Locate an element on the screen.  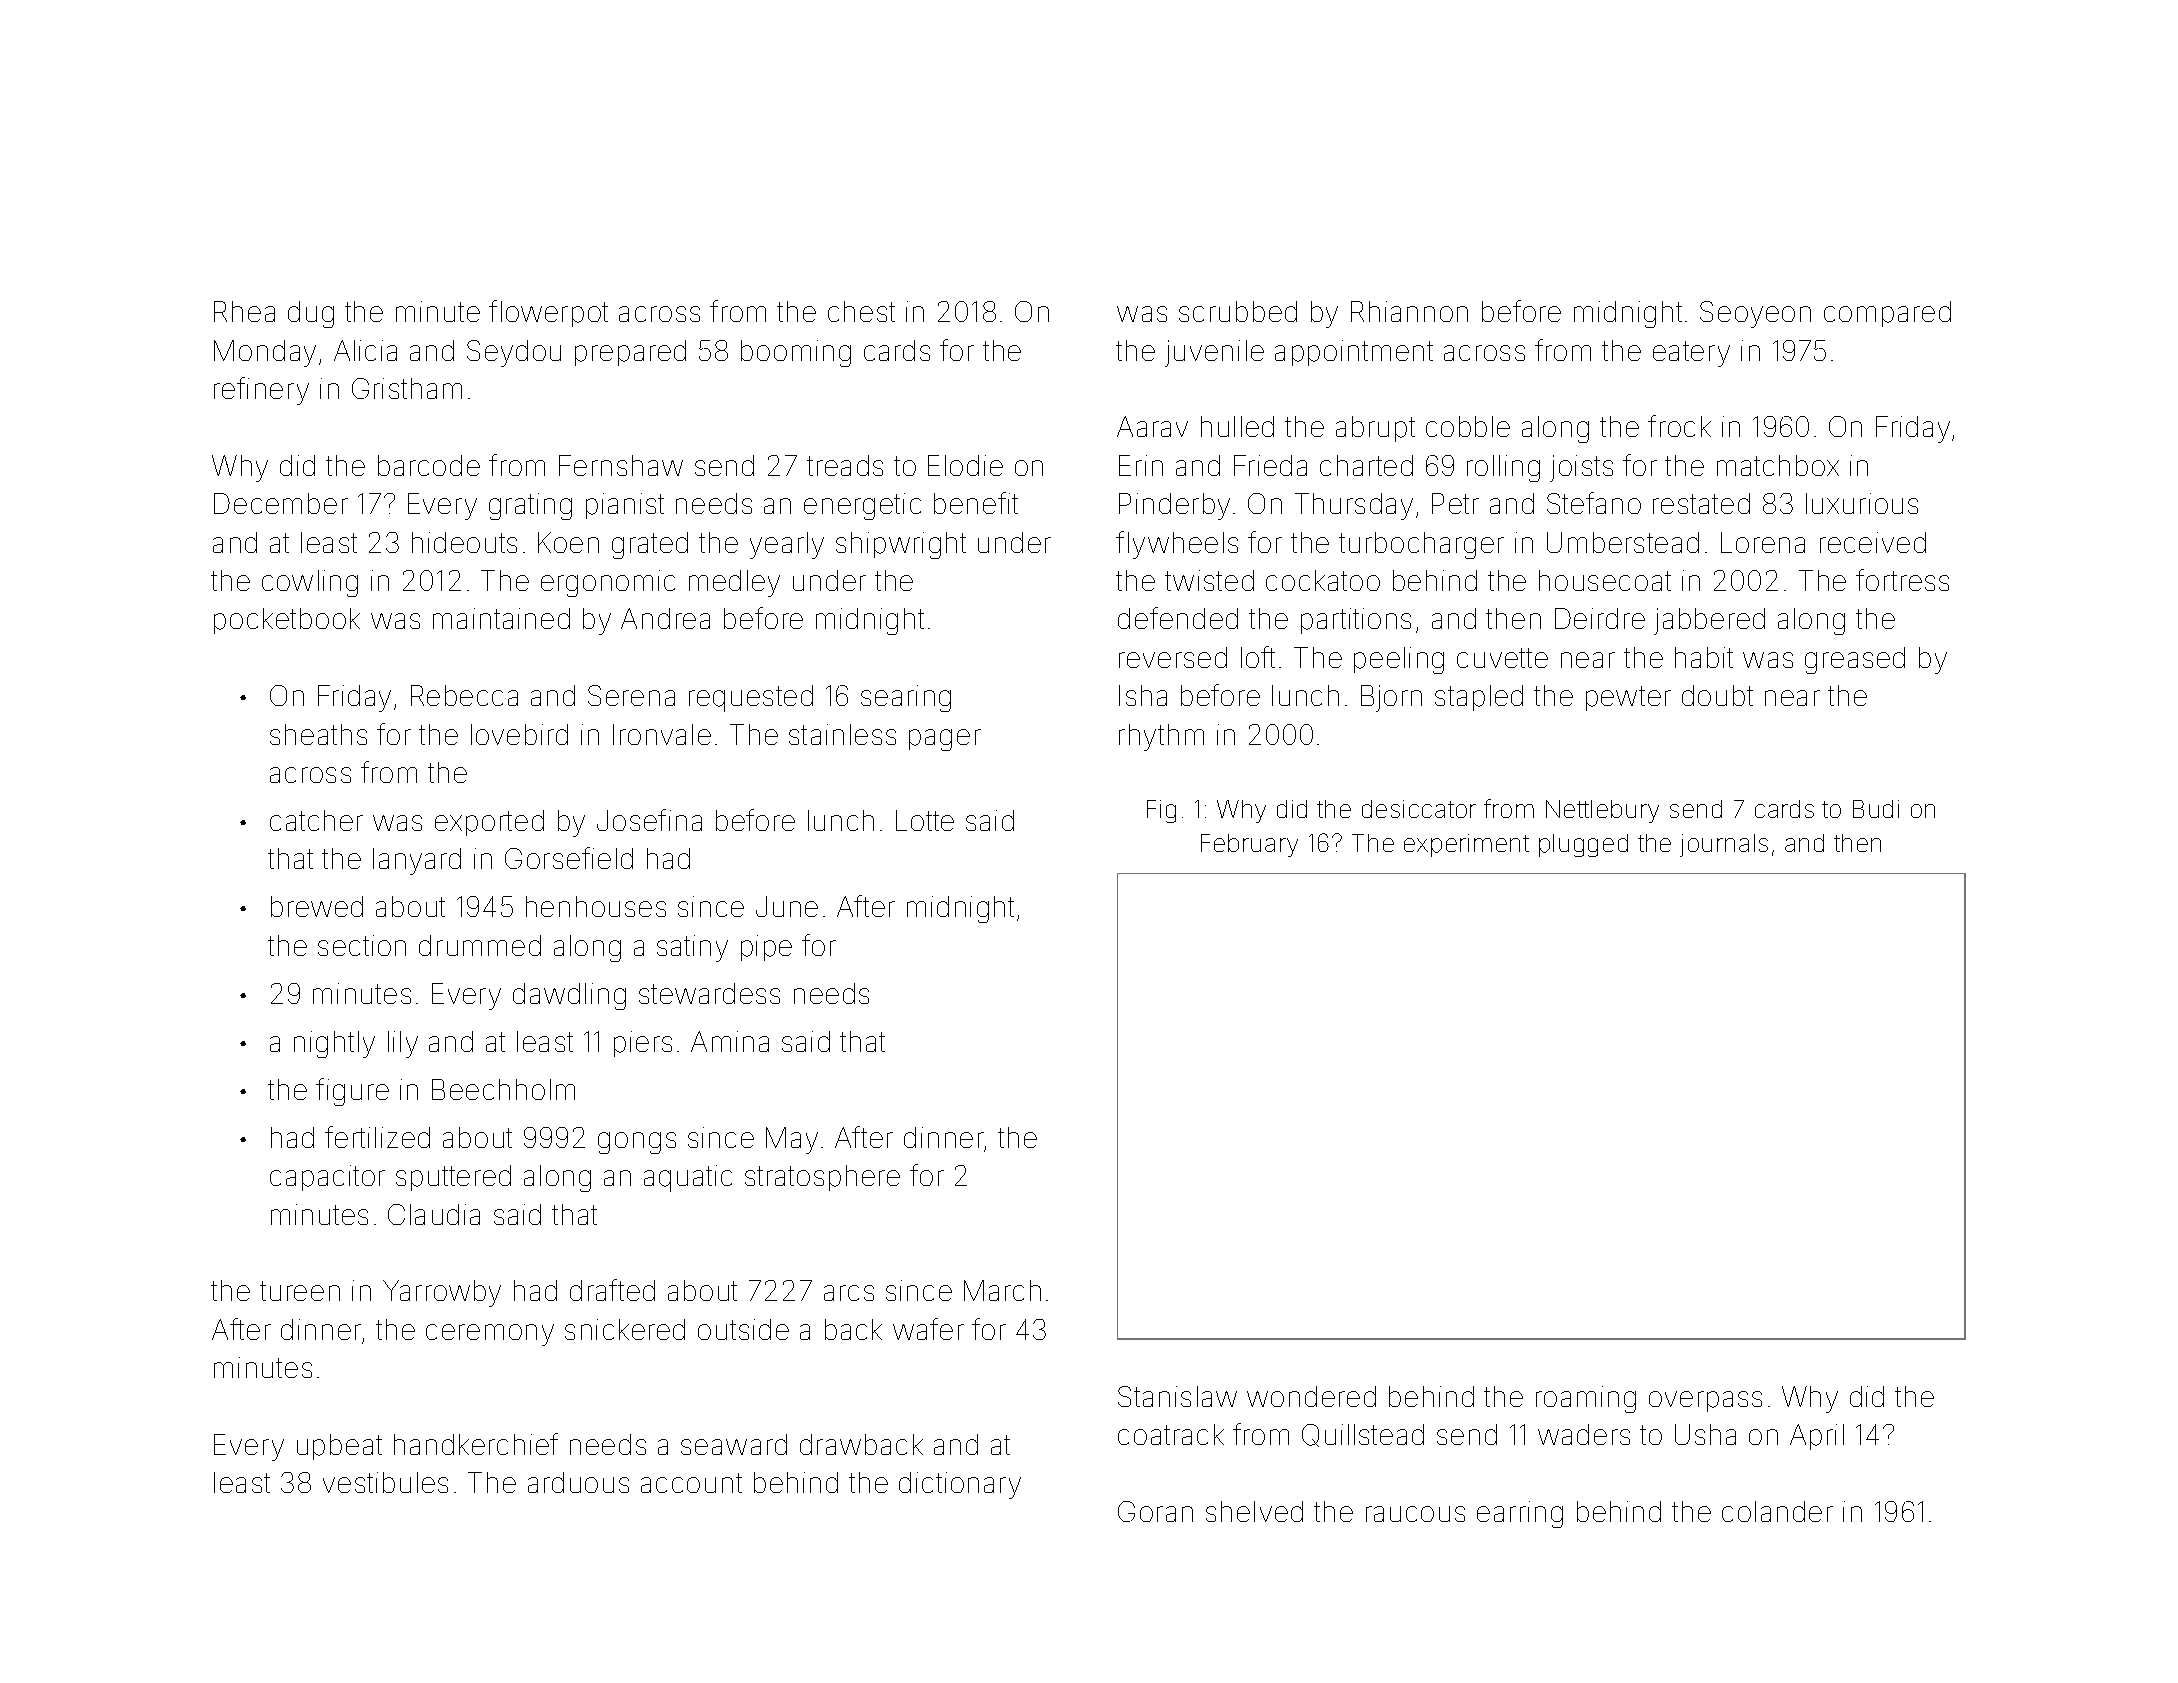
Monday is located at coordinates (265, 353).
